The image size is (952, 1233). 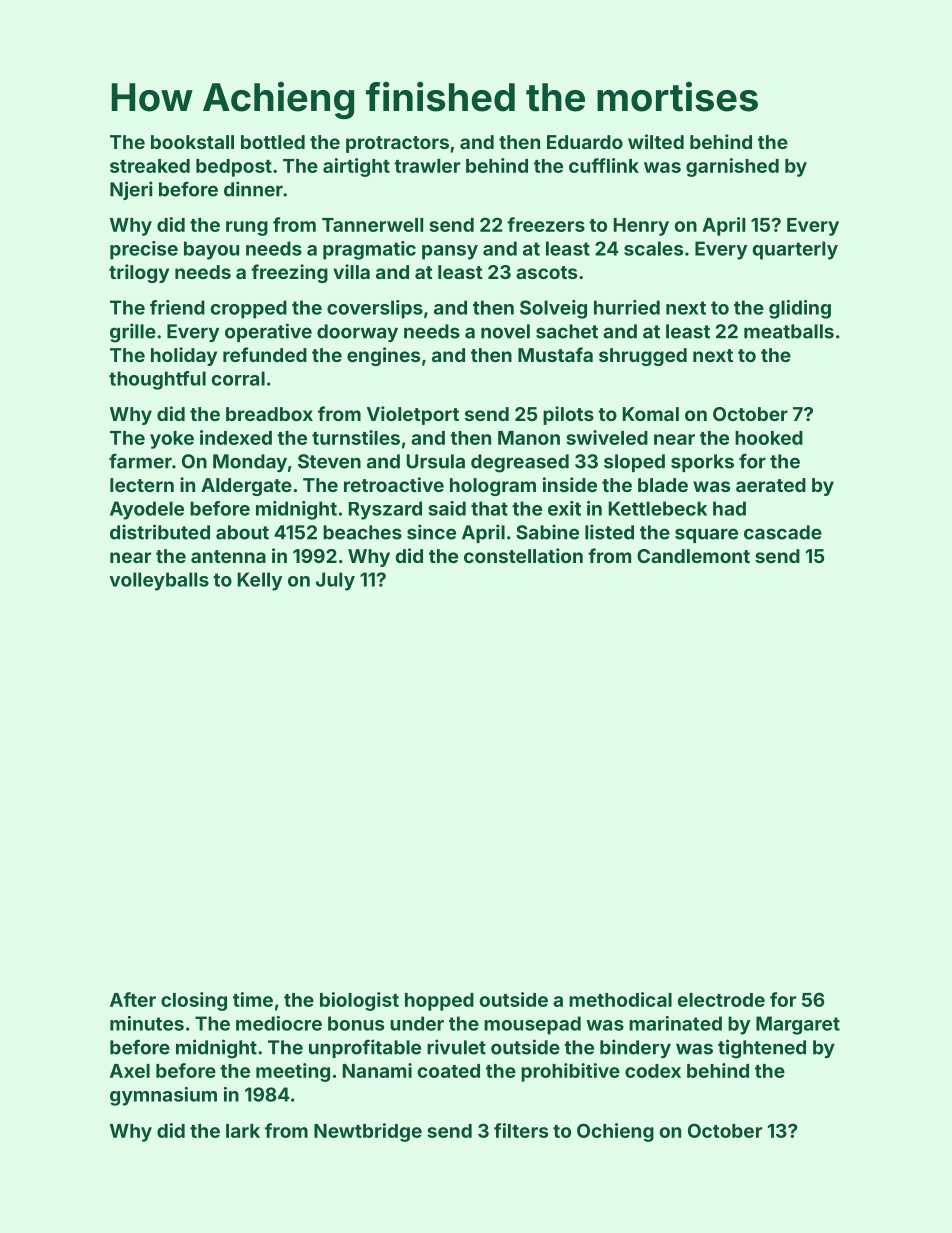 I want to click on electrode, so click(x=721, y=1000).
